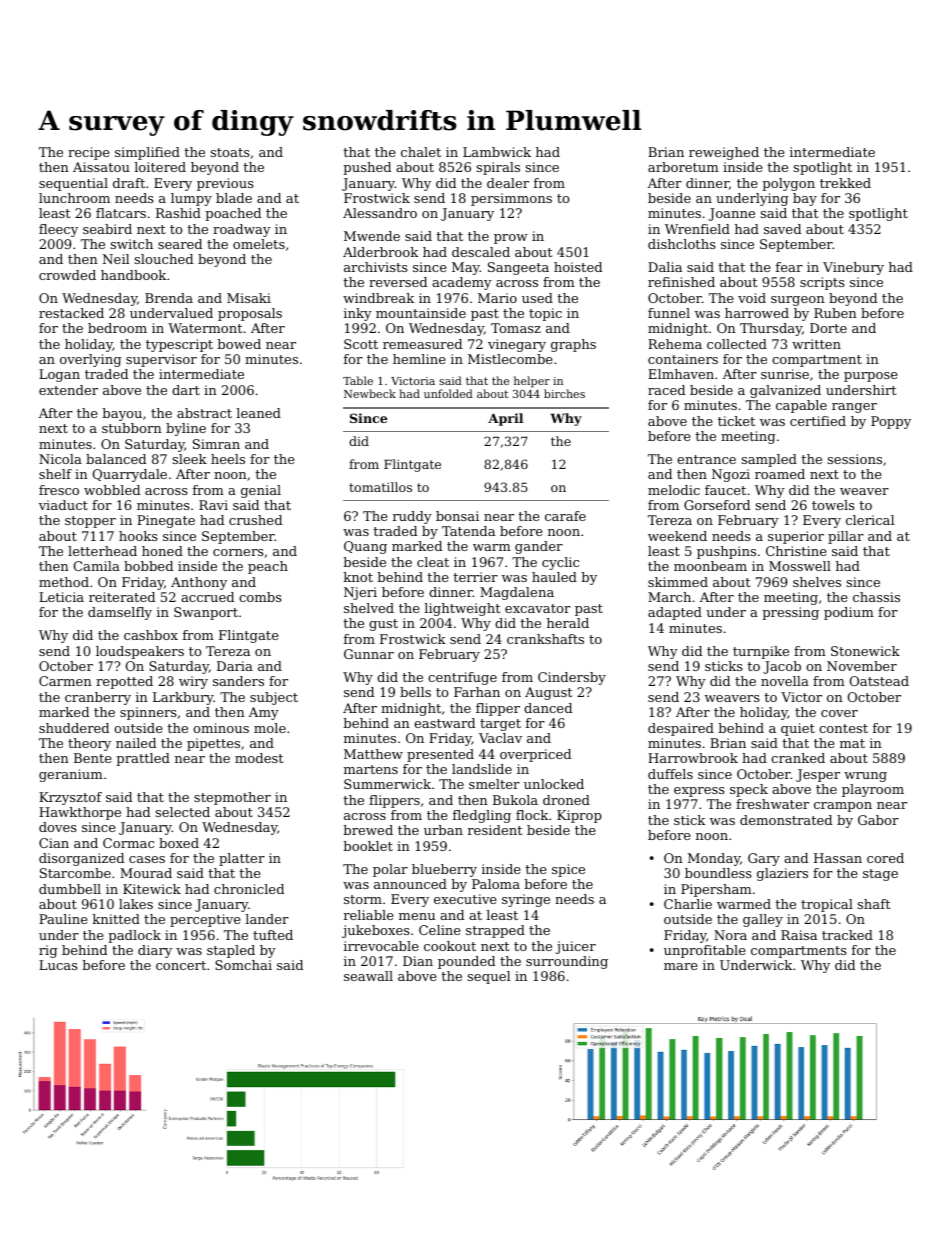 The height and width of the image is (1233, 952). Describe the element at coordinates (489, 977) in the image. I see `sequel` at that location.
